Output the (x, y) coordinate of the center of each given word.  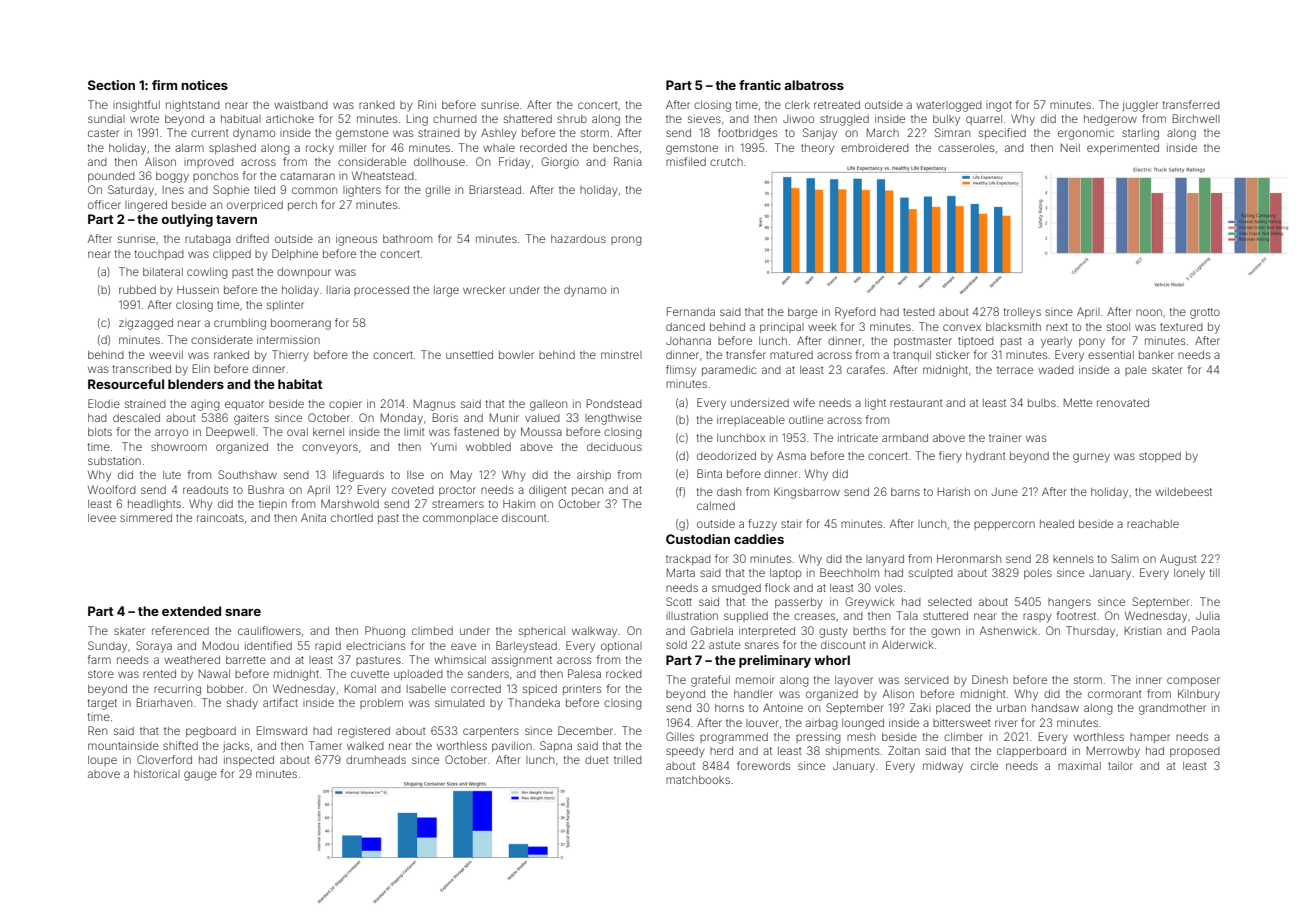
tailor (1120, 765)
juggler (1140, 106)
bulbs (1042, 403)
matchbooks (698, 780)
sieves (704, 118)
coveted (413, 490)
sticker (953, 354)
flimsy (681, 371)
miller (353, 148)
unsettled (469, 355)
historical (157, 773)
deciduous (614, 446)
